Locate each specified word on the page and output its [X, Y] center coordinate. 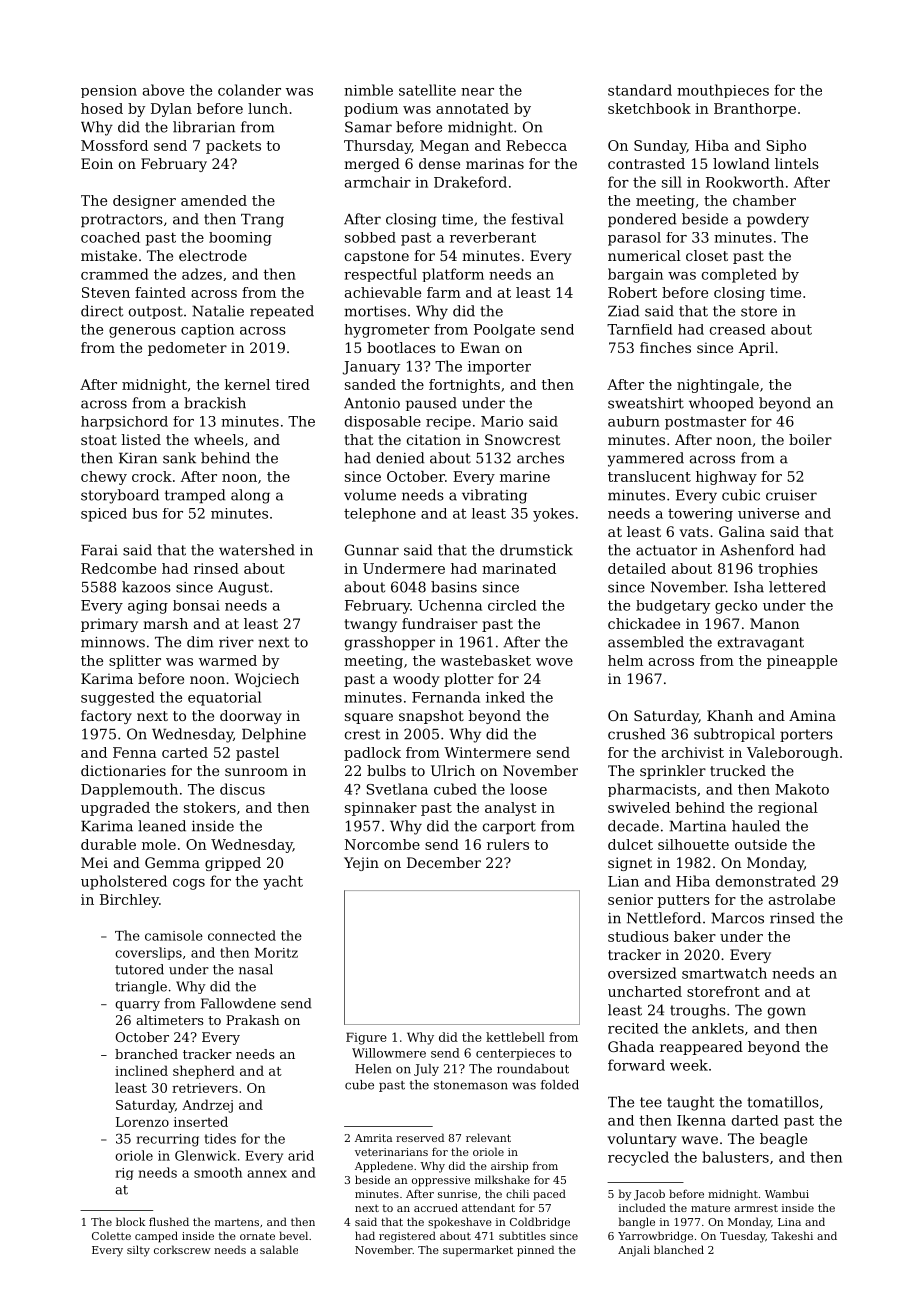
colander [249, 90]
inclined [141, 1070]
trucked [738, 770]
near [477, 92]
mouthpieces [723, 91]
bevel [293, 1235]
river [236, 642]
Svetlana [397, 789]
